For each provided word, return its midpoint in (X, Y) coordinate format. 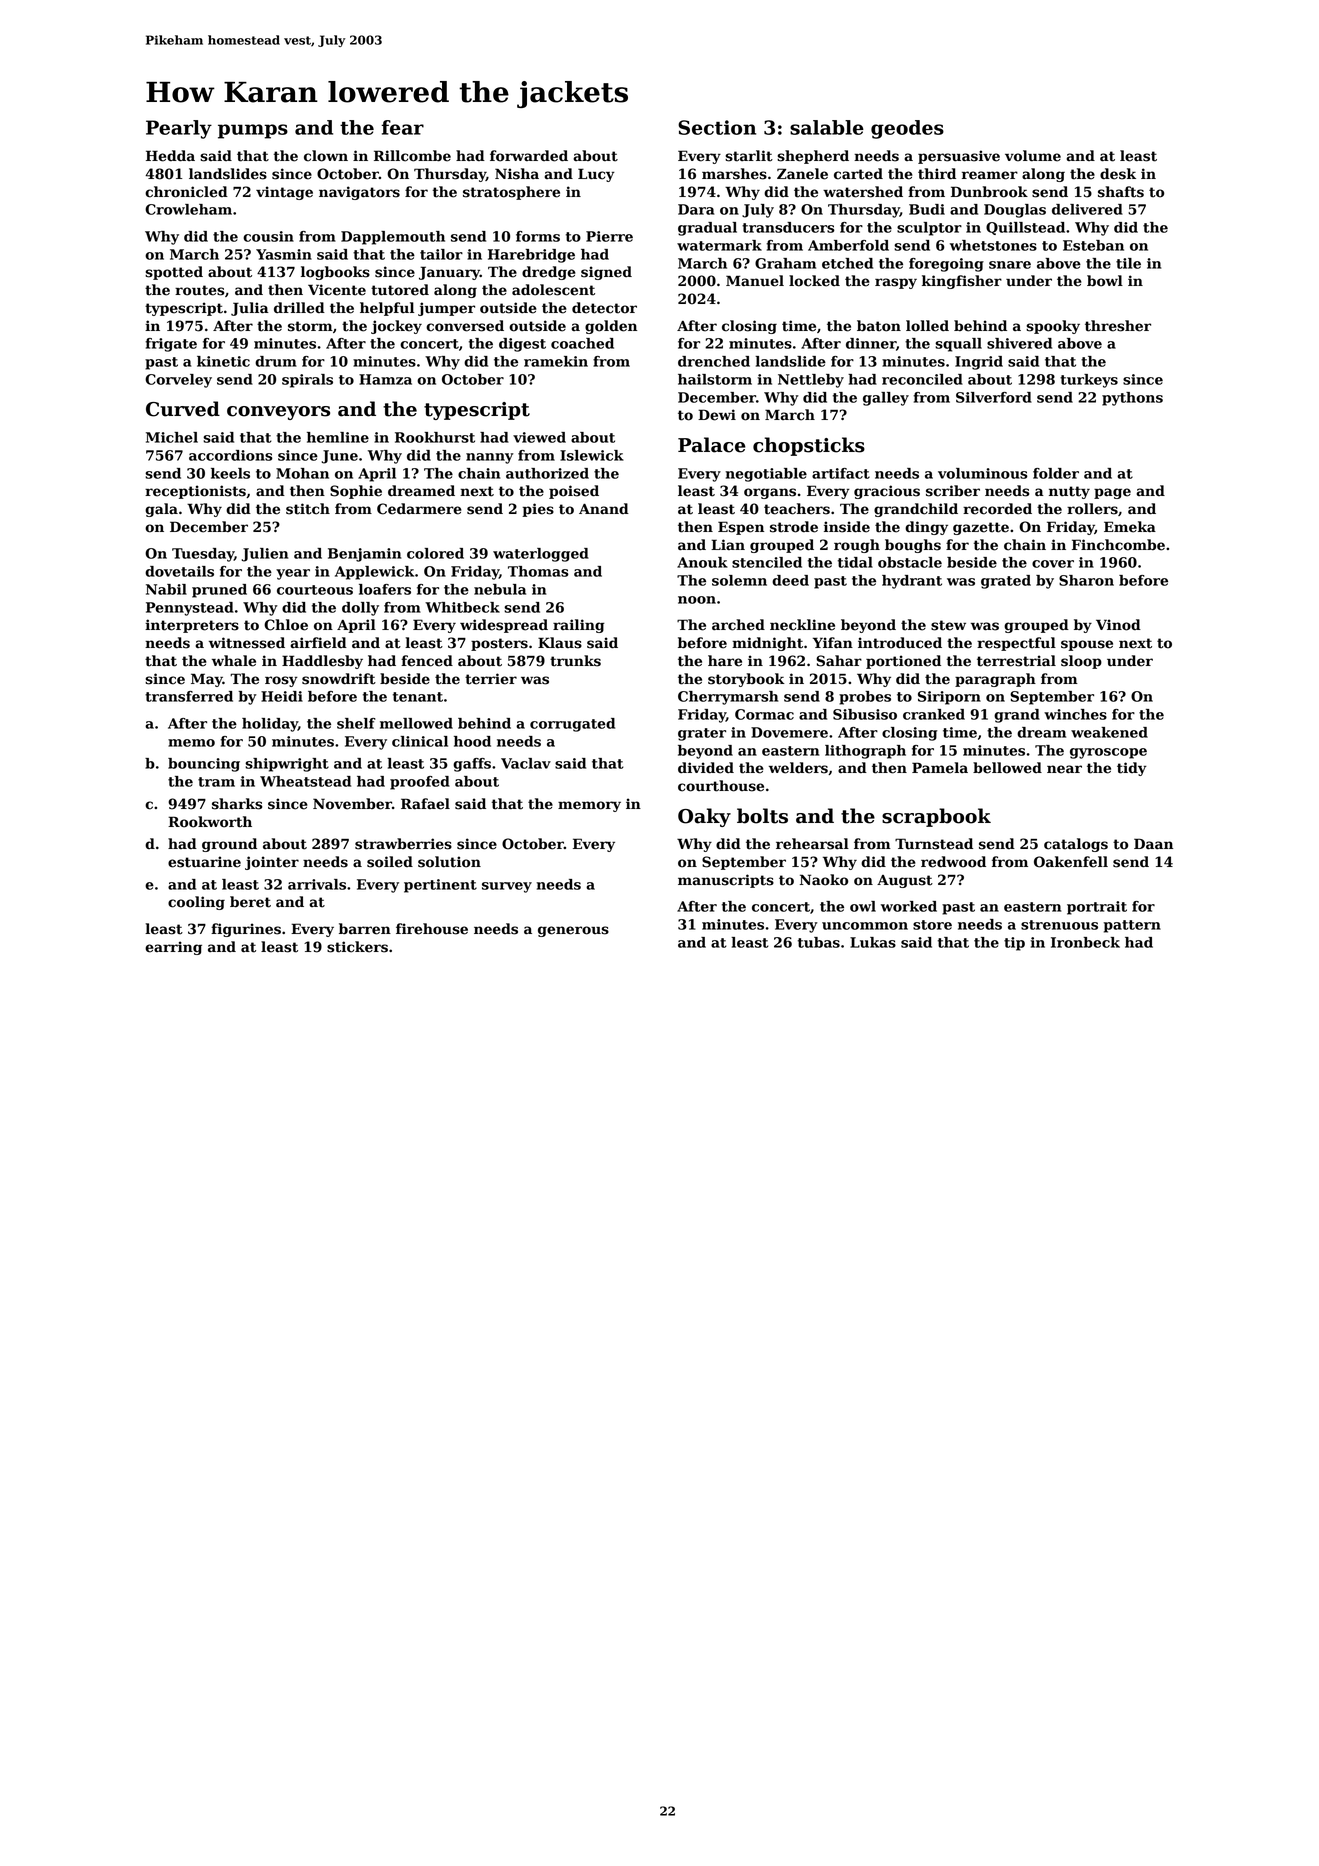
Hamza (385, 379)
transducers (788, 227)
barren (365, 929)
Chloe (286, 625)
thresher (1118, 326)
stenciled (767, 562)
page (1112, 493)
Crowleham (188, 209)
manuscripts (726, 881)
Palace (712, 445)
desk (1118, 174)
